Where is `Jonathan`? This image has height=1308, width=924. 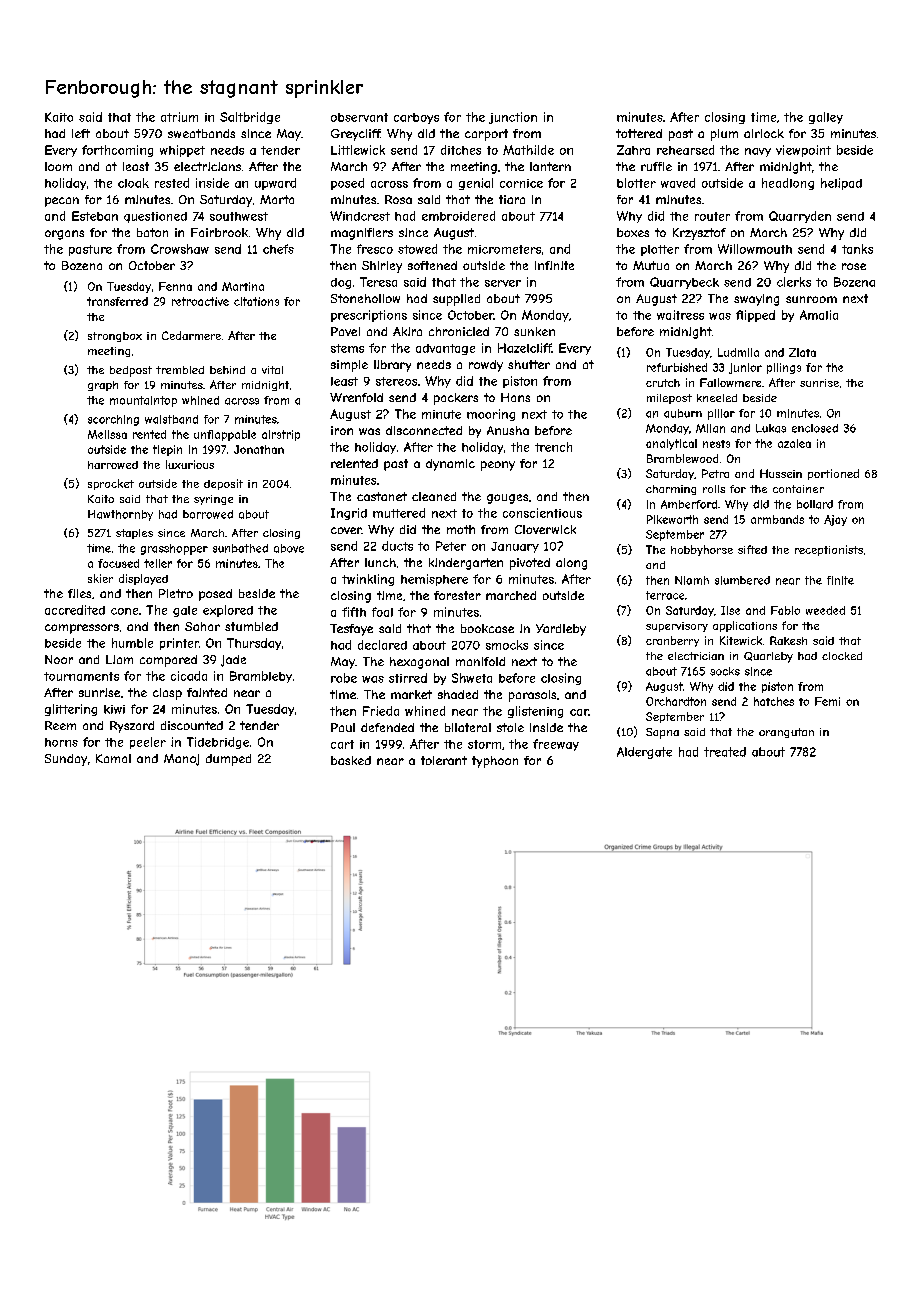
Jonathan is located at coordinates (259, 449).
